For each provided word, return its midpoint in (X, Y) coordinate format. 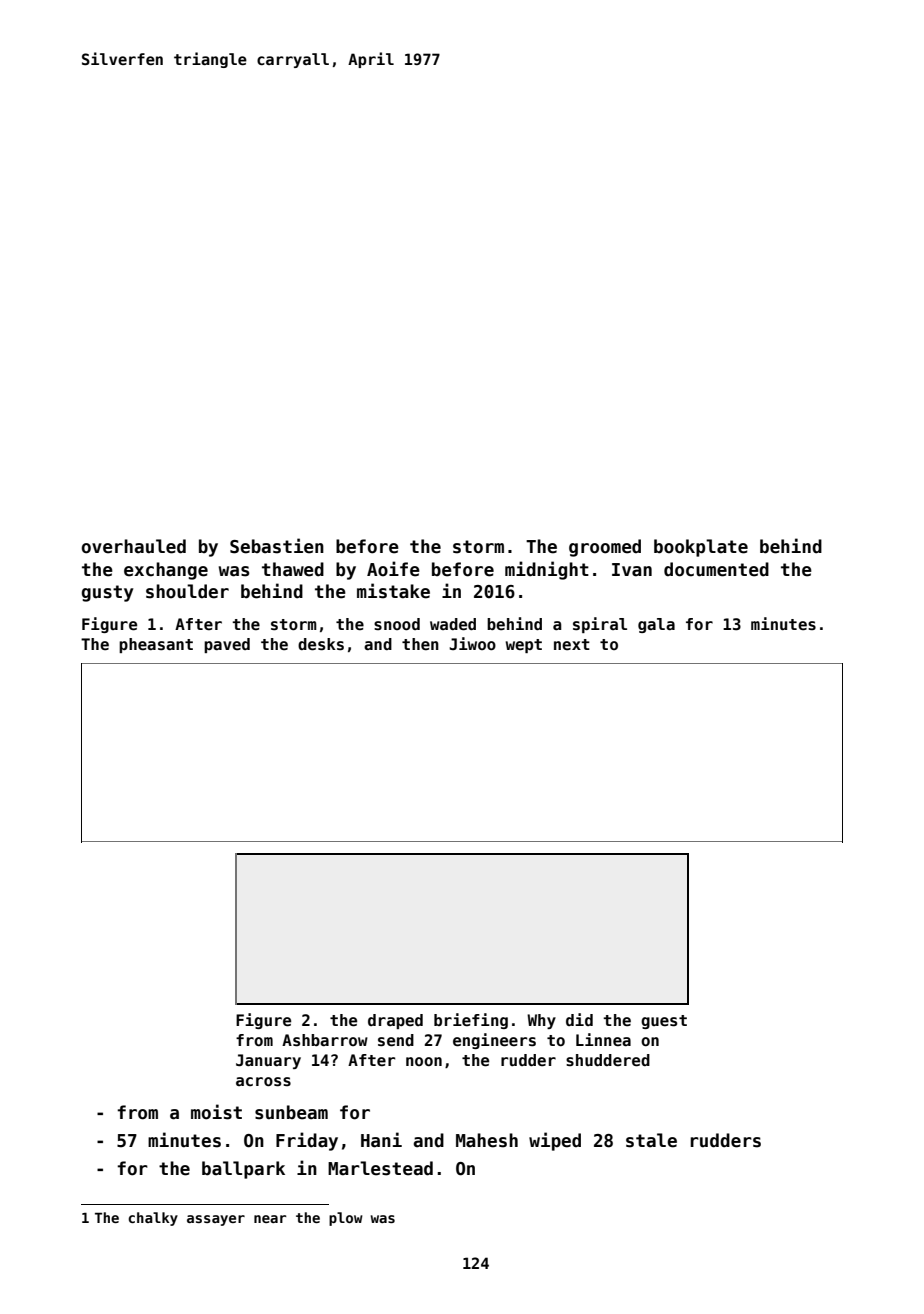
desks (321, 644)
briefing (471, 1021)
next (572, 645)
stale (651, 1140)
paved (227, 645)
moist (216, 1112)
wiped (555, 1141)
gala (656, 625)
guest (664, 1022)
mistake (393, 591)
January (268, 1061)
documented (716, 569)
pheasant (156, 645)
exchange (166, 571)
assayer (216, 1220)
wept (524, 646)
